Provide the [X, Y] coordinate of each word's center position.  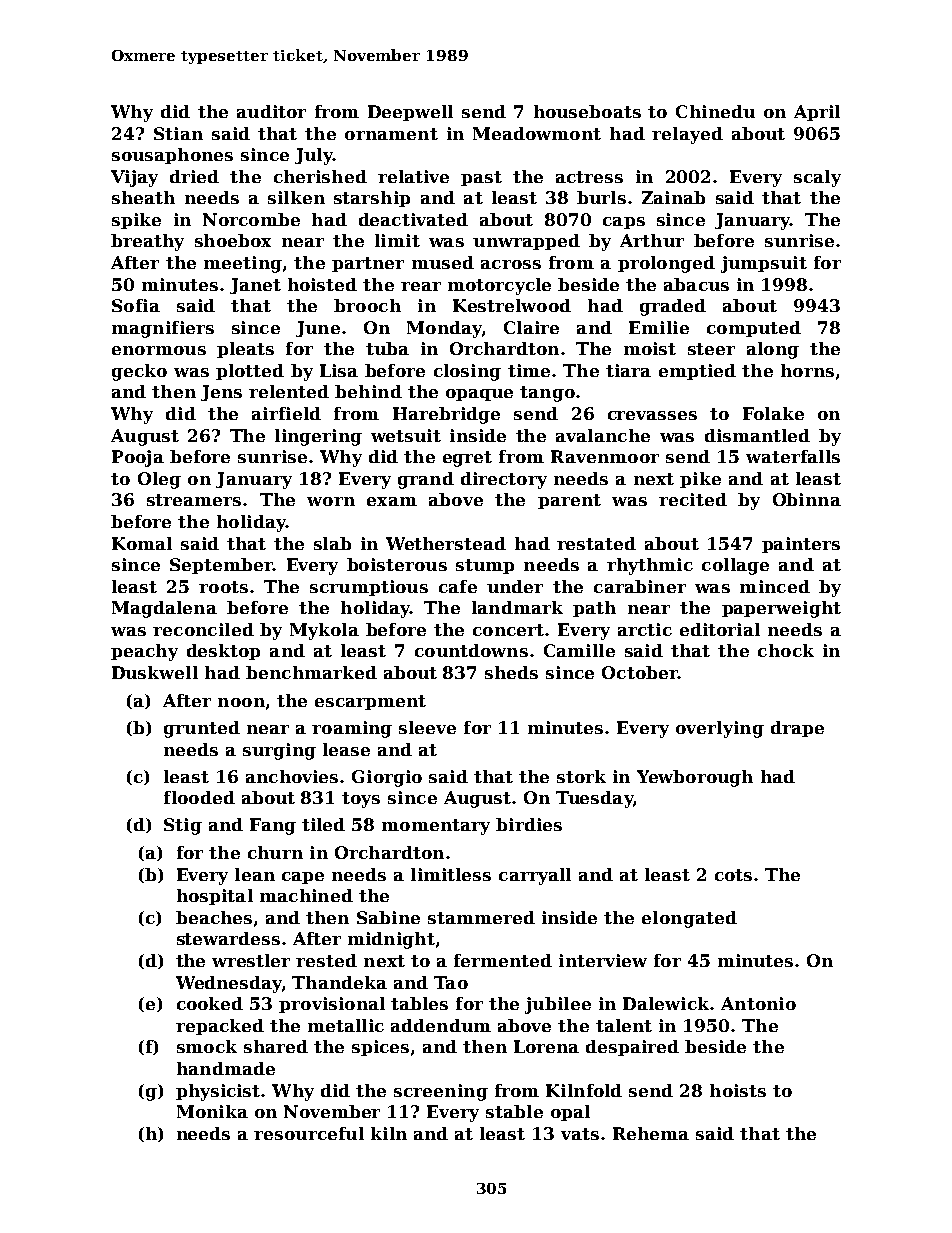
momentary [436, 827]
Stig [183, 826]
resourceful [309, 1133]
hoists [738, 1090]
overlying [720, 729]
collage [735, 566]
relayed [687, 135]
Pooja [138, 458]
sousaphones [172, 156]
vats [580, 1134]
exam [392, 501]
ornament [391, 134]
